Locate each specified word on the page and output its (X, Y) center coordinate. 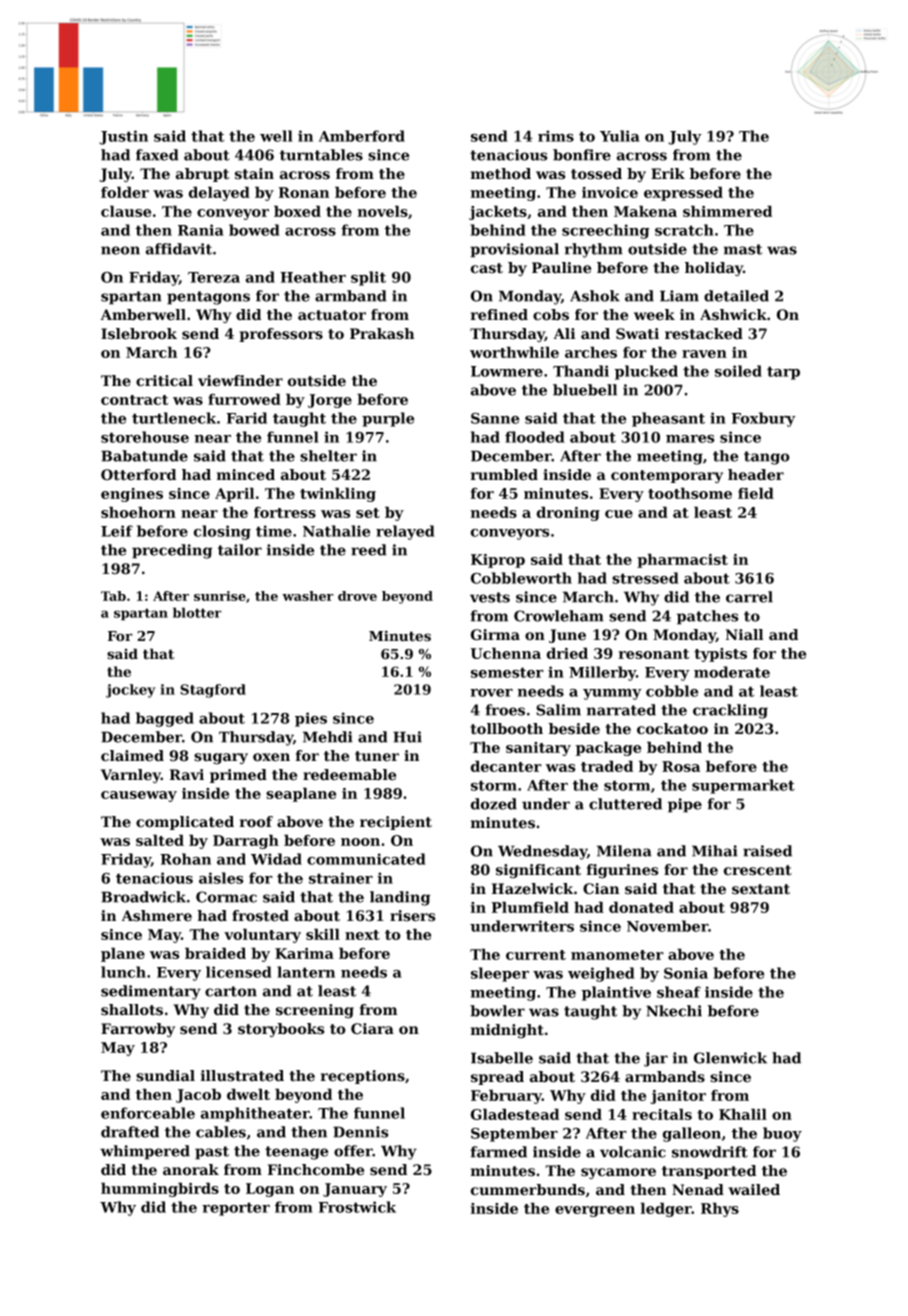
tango (767, 458)
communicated (366, 859)
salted (160, 840)
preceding (172, 551)
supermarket (743, 786)
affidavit (179, 249)
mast (743, 249)
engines (132, 495)
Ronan (304, 192)
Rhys (720, 1209)
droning (568, 513)
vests (490, 597)
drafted (130, 1132)
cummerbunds (527, 1190)
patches (707, 617)
